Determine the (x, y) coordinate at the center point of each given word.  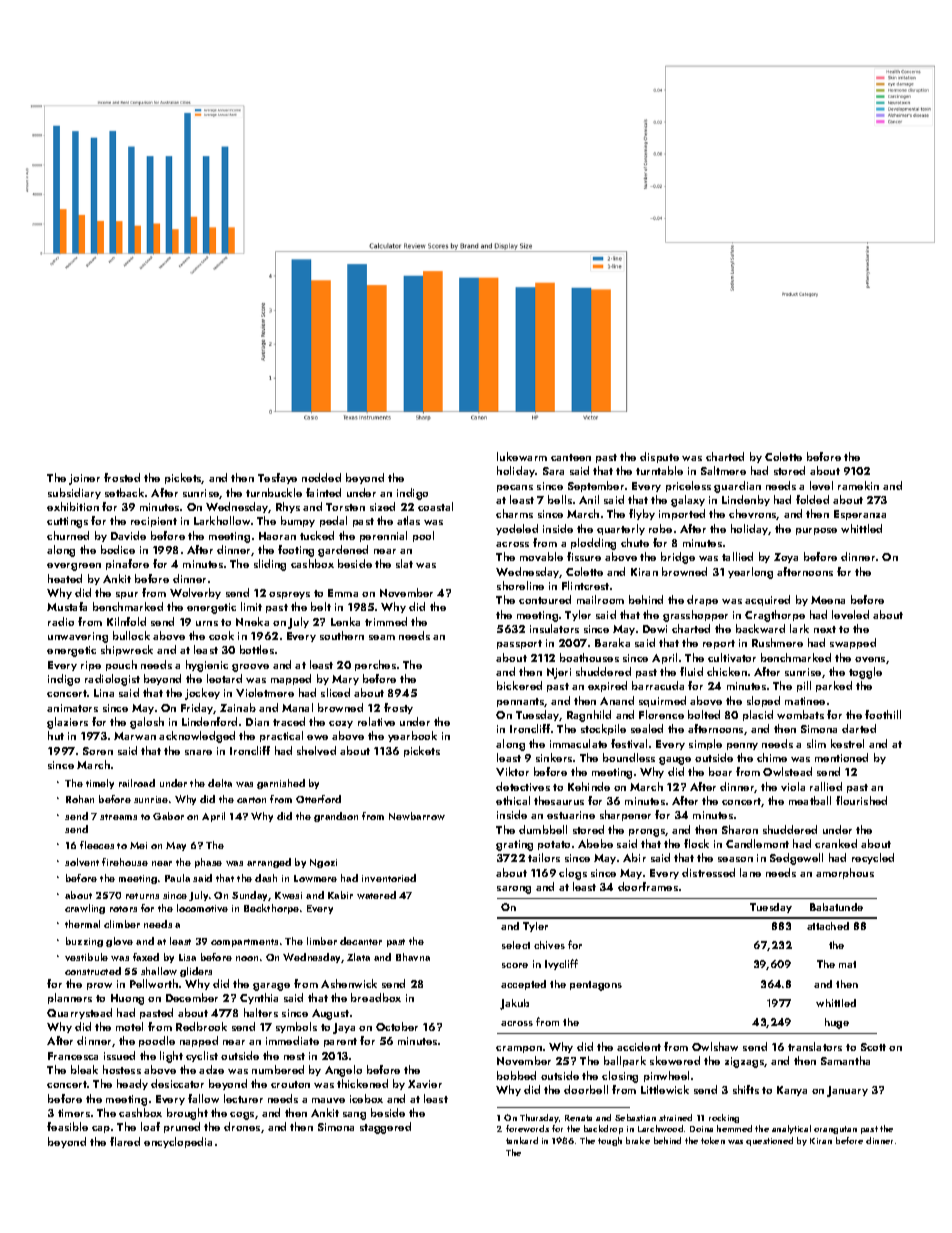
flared (125, 1141)
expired (607, 686)
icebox (366, 1098)
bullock (131, 635)
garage (271, 987)
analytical (791, 1129)
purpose (816, 531)
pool (423, 536)
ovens (870, 659)
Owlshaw (715, 1046)
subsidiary (74, 493)
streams (118, 817)
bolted (704, 714)
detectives (523, 786)
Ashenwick (349, 983)
